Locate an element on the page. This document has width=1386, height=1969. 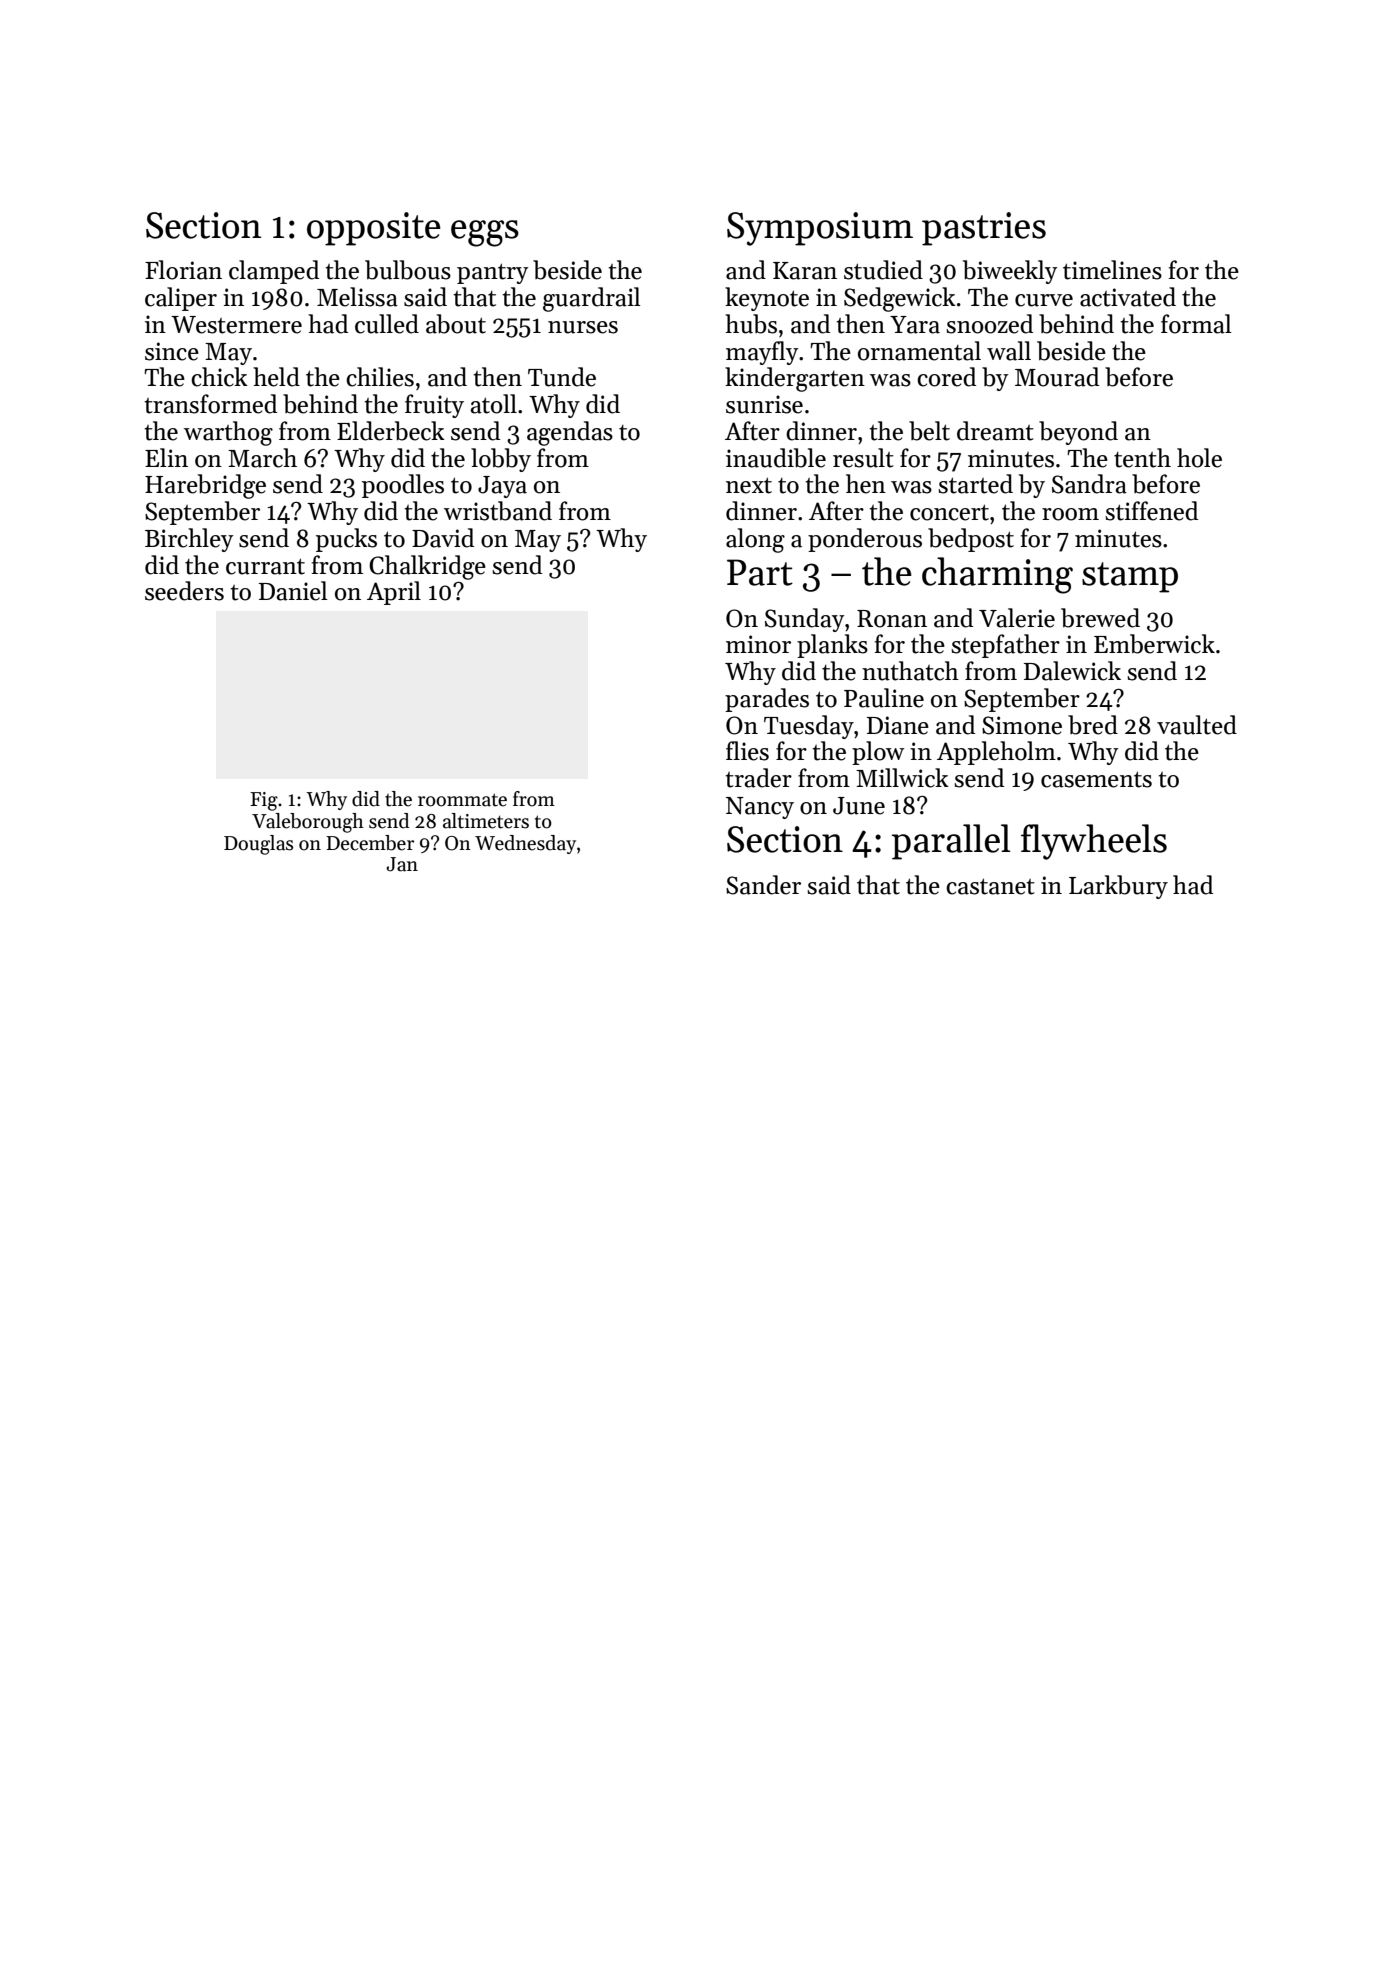
vaulted is located at coordinates (1197, 725).
